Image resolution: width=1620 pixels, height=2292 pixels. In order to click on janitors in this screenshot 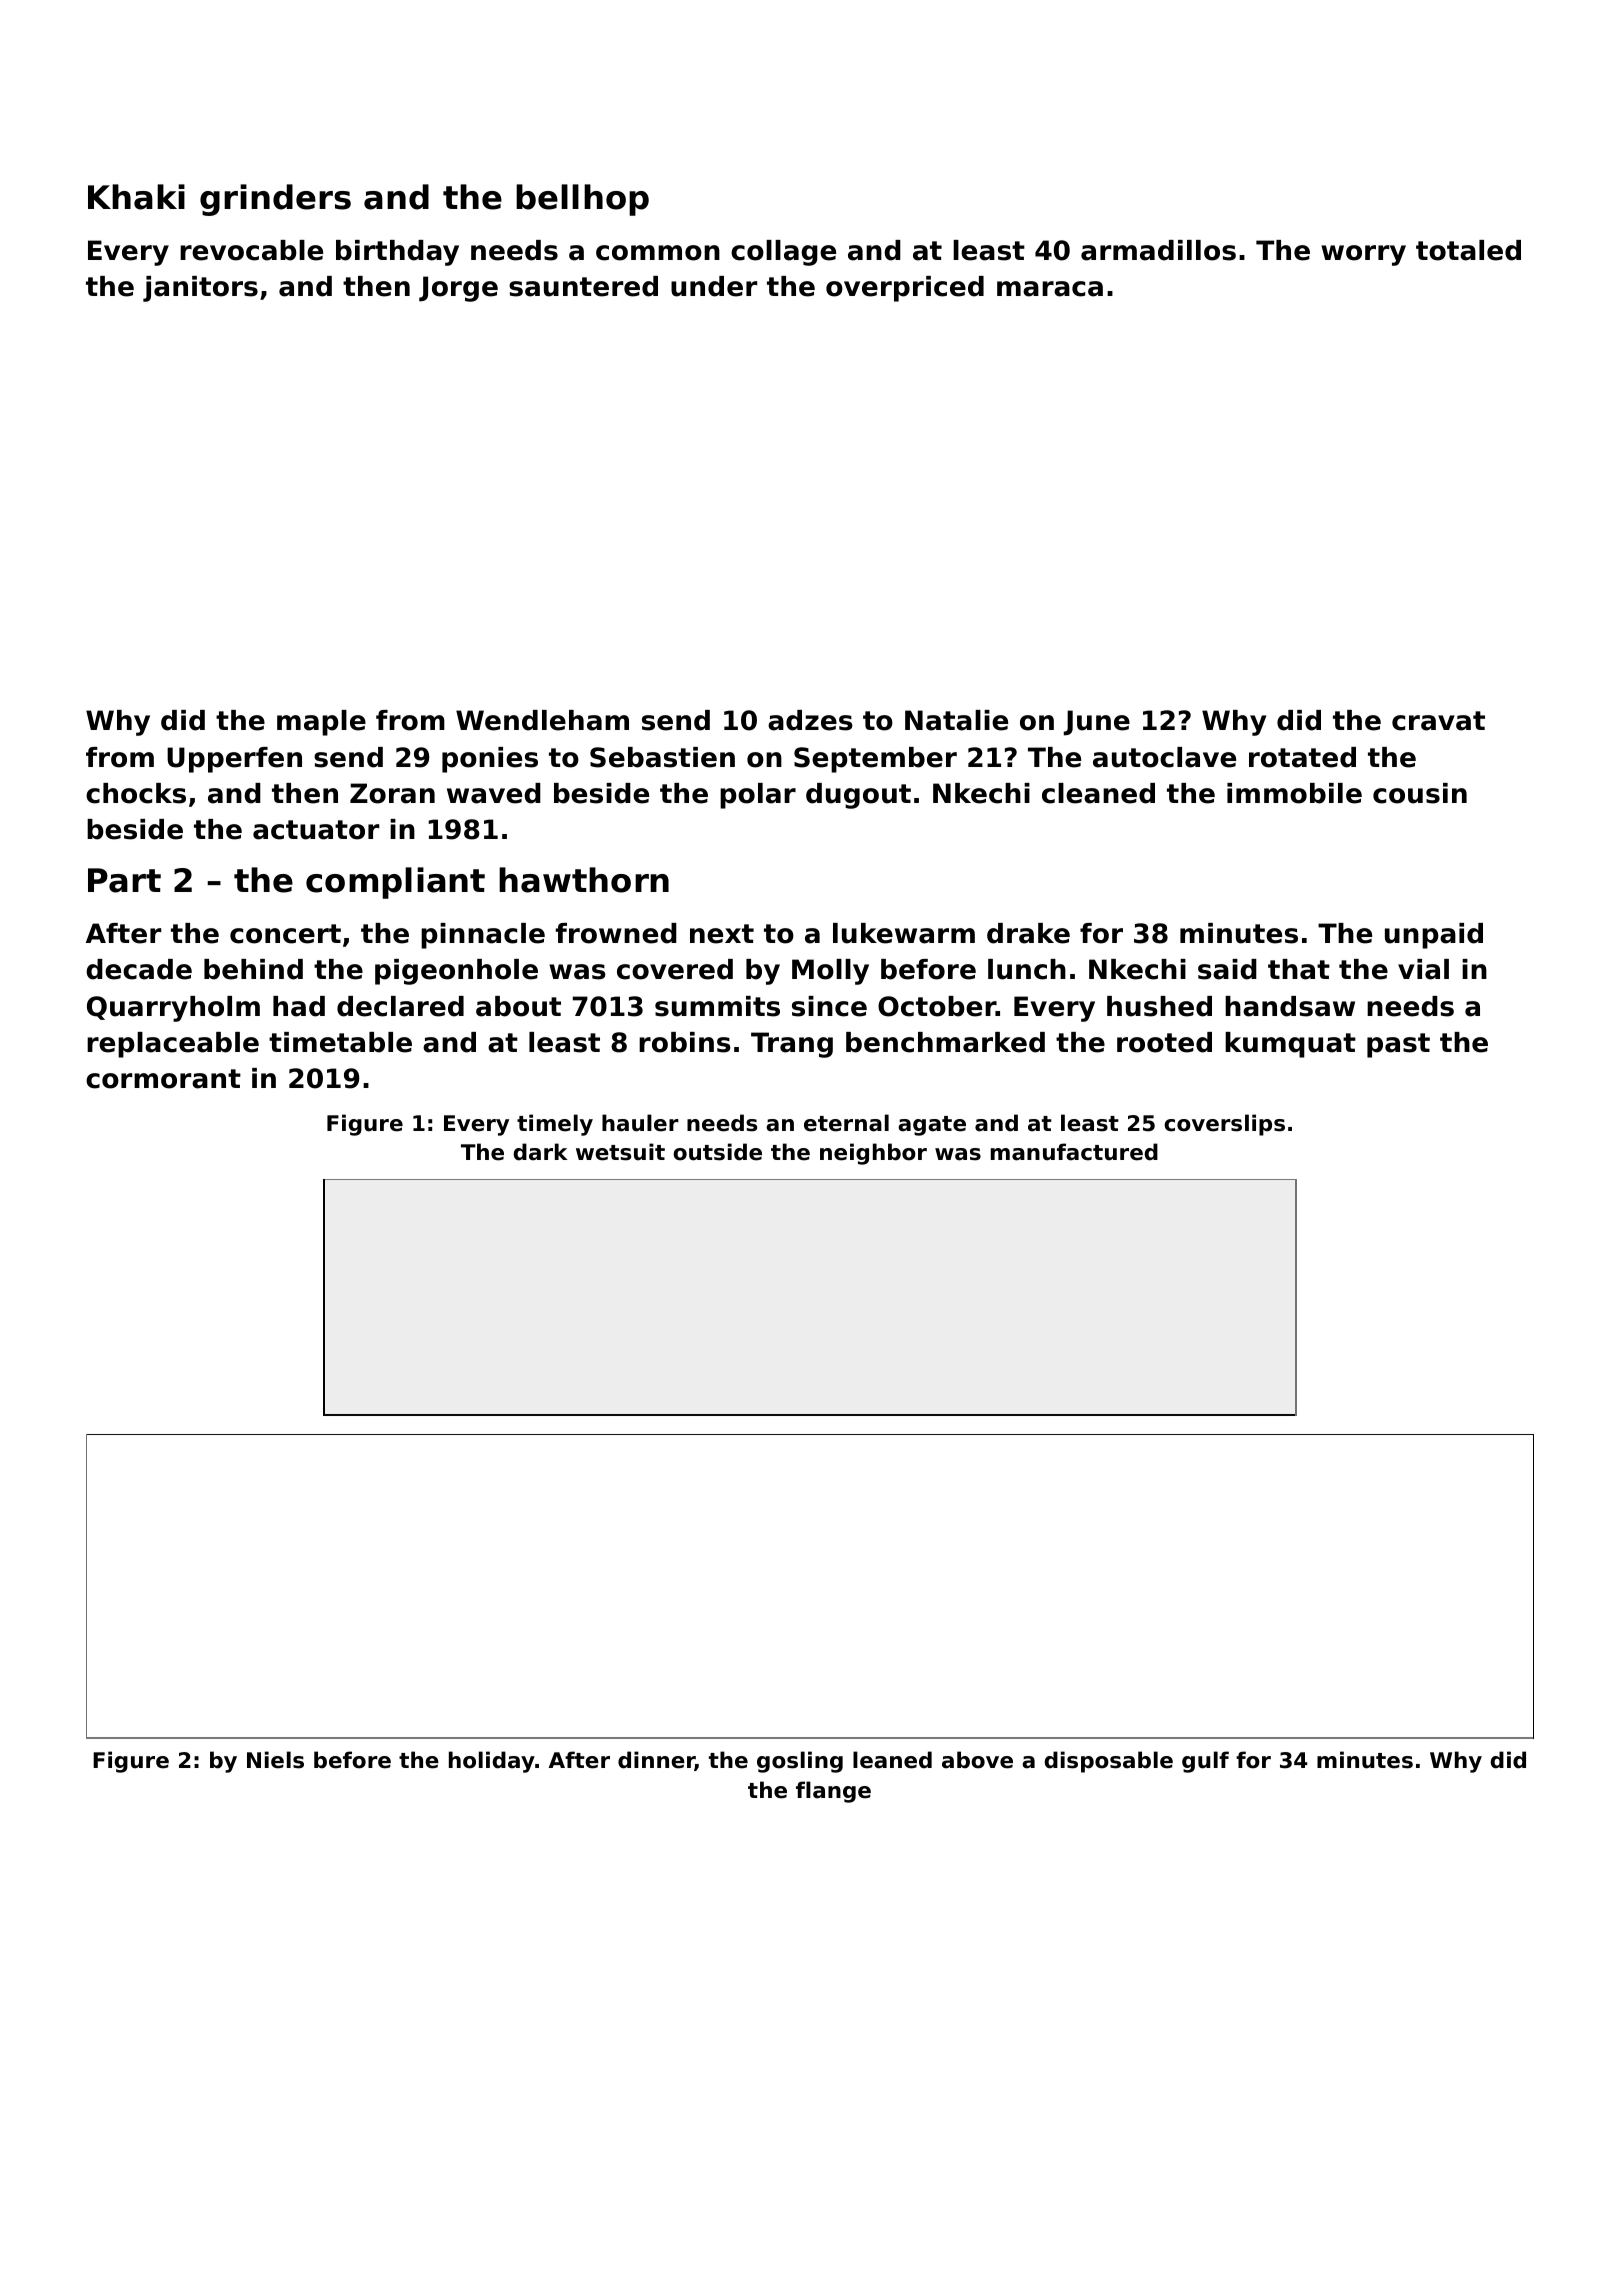, I will do `click(200, 289)`.
